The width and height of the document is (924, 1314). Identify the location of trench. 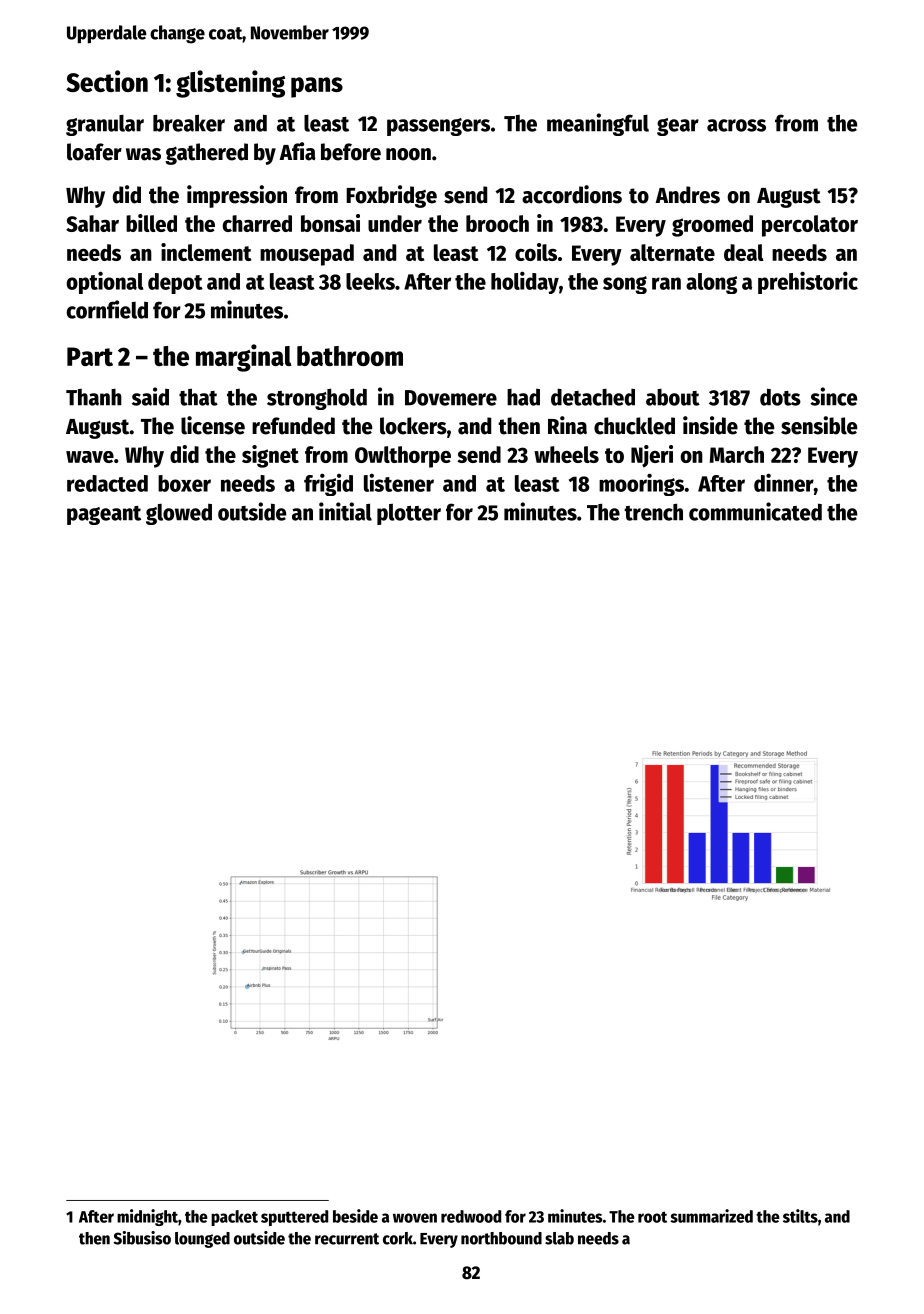
(653, 512).
